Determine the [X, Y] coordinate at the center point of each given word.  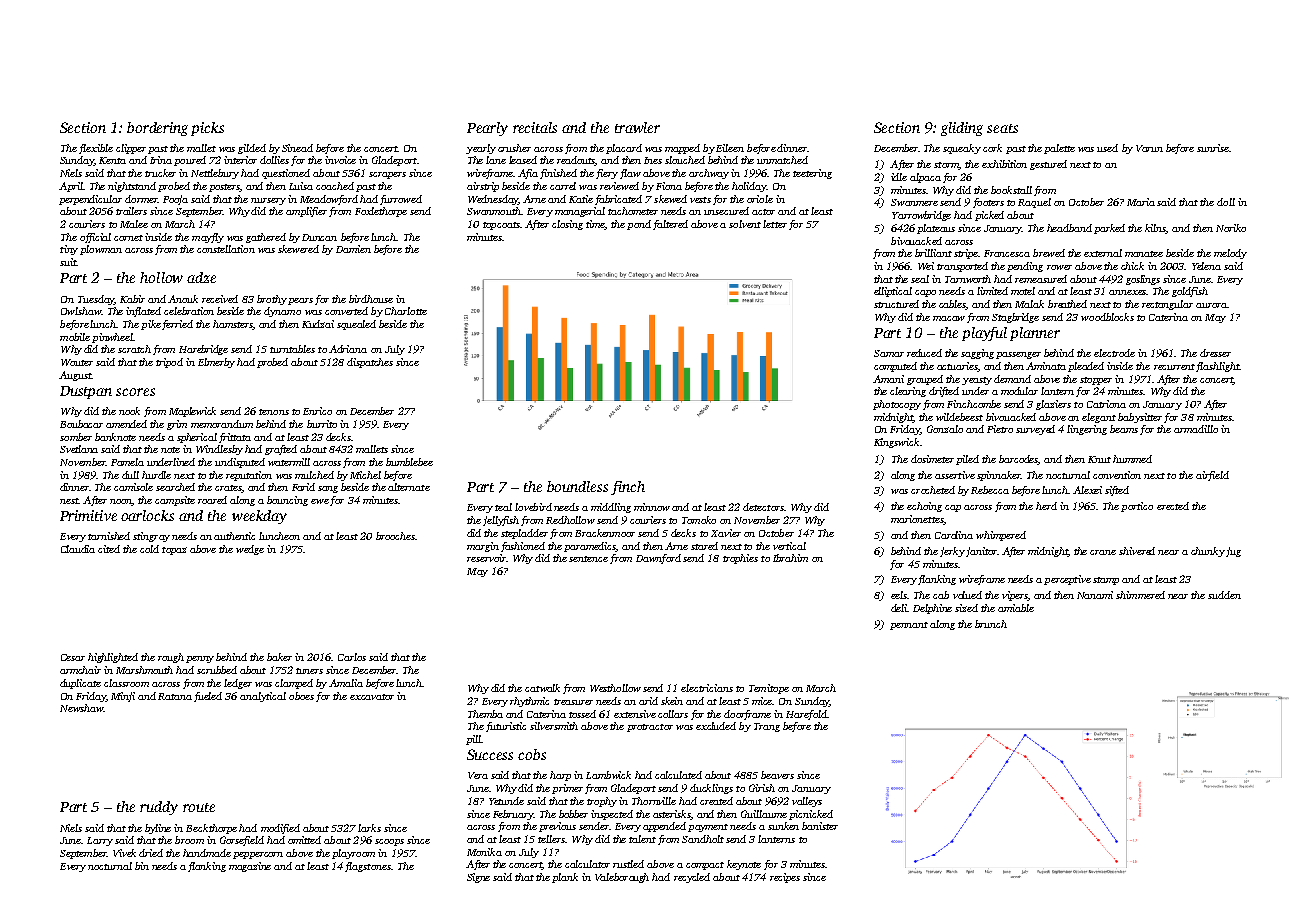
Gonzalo [945, 429]
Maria [1141, 202]
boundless [577, 486]
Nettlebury [215, 174]
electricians [707, 688]
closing [567, 225]
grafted [281, 450]
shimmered [1140, 595]
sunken [783, 826]
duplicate [80, 684]
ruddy [159, 808]
